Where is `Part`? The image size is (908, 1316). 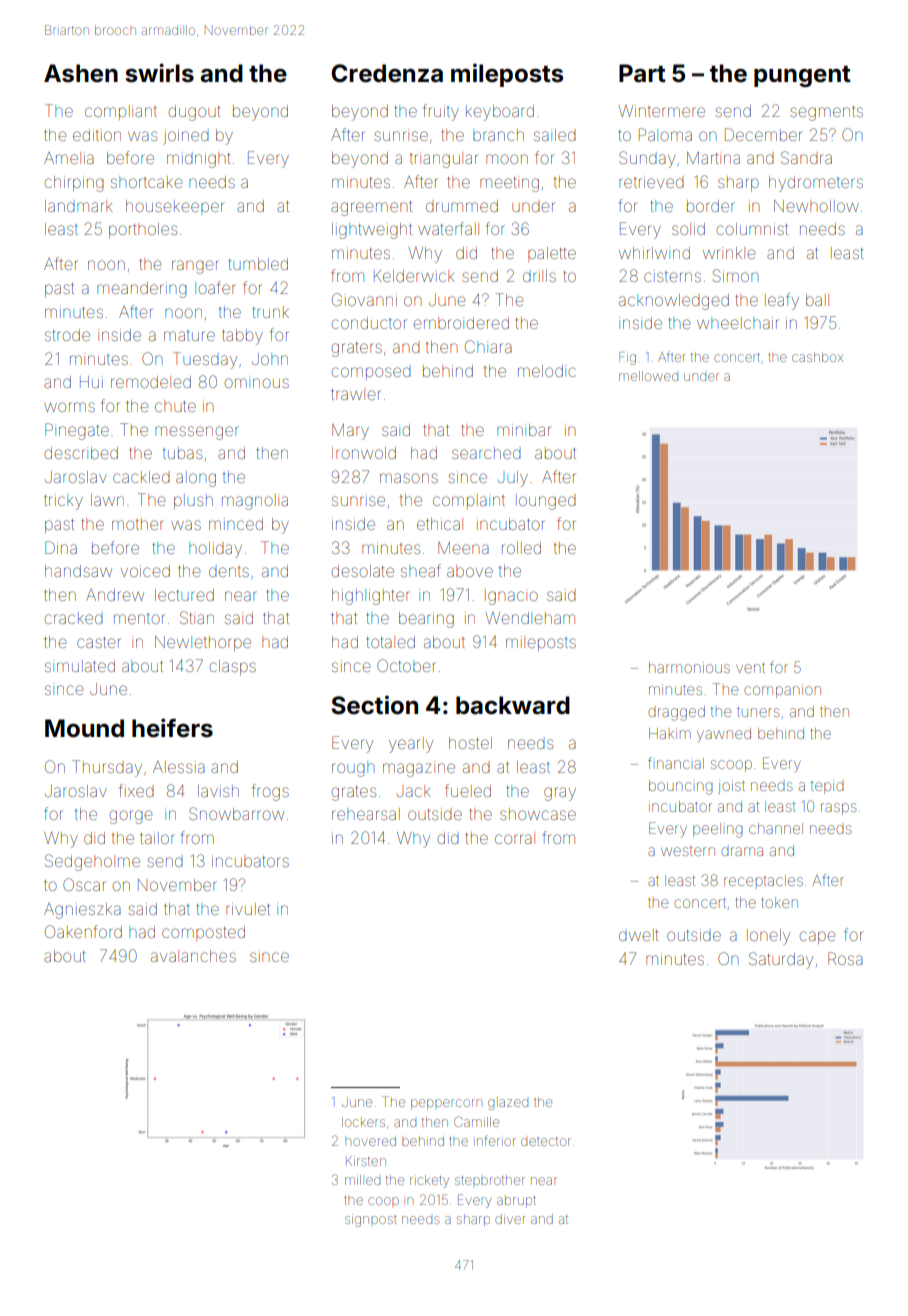 Part is located at coordinates (642, 73).
